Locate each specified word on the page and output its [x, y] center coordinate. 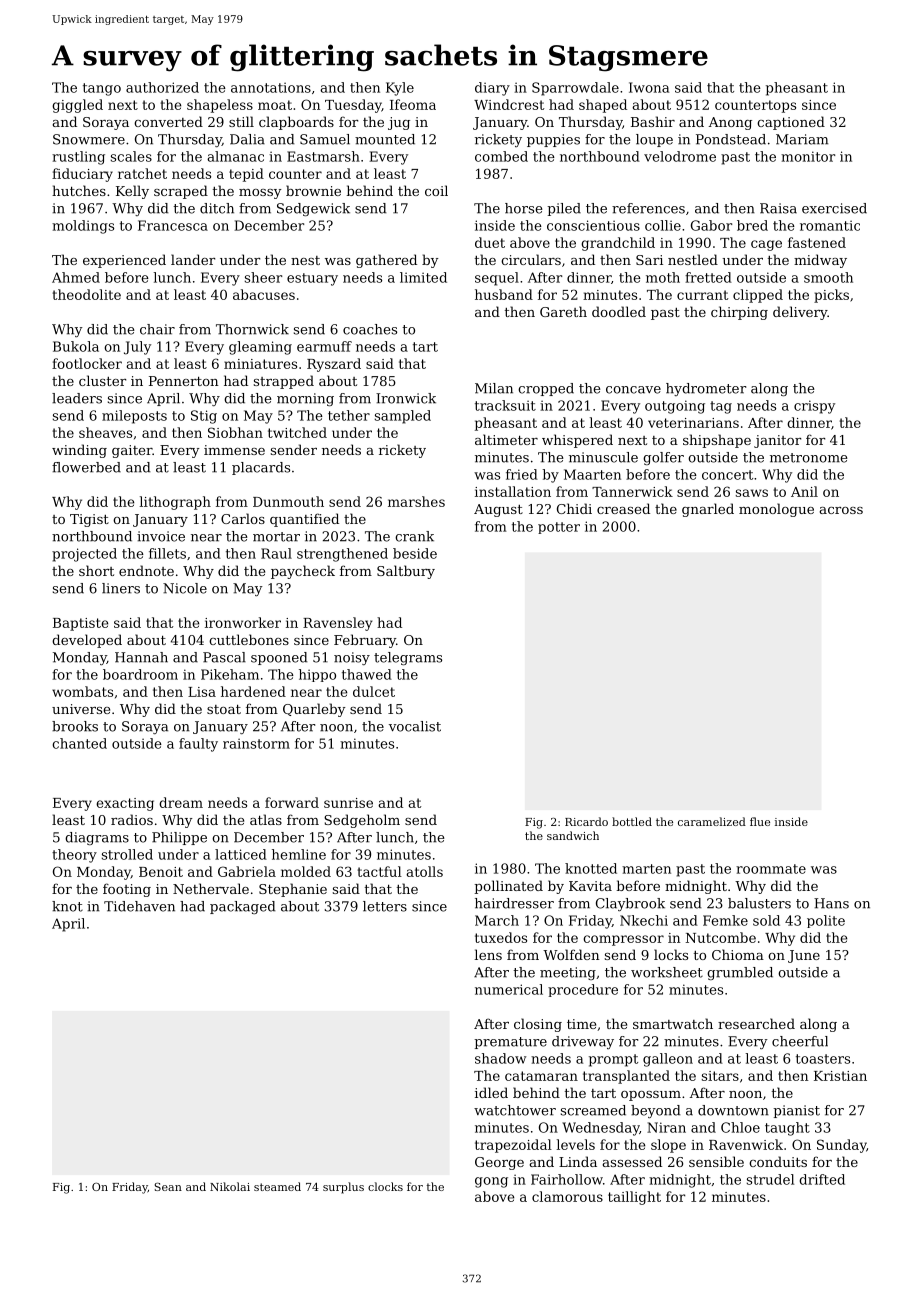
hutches [79, 190]
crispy [814, 407]
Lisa [202, 692]
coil [436, 190]
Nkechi [644, 920]
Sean [168, 1187]
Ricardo [586, 821]
